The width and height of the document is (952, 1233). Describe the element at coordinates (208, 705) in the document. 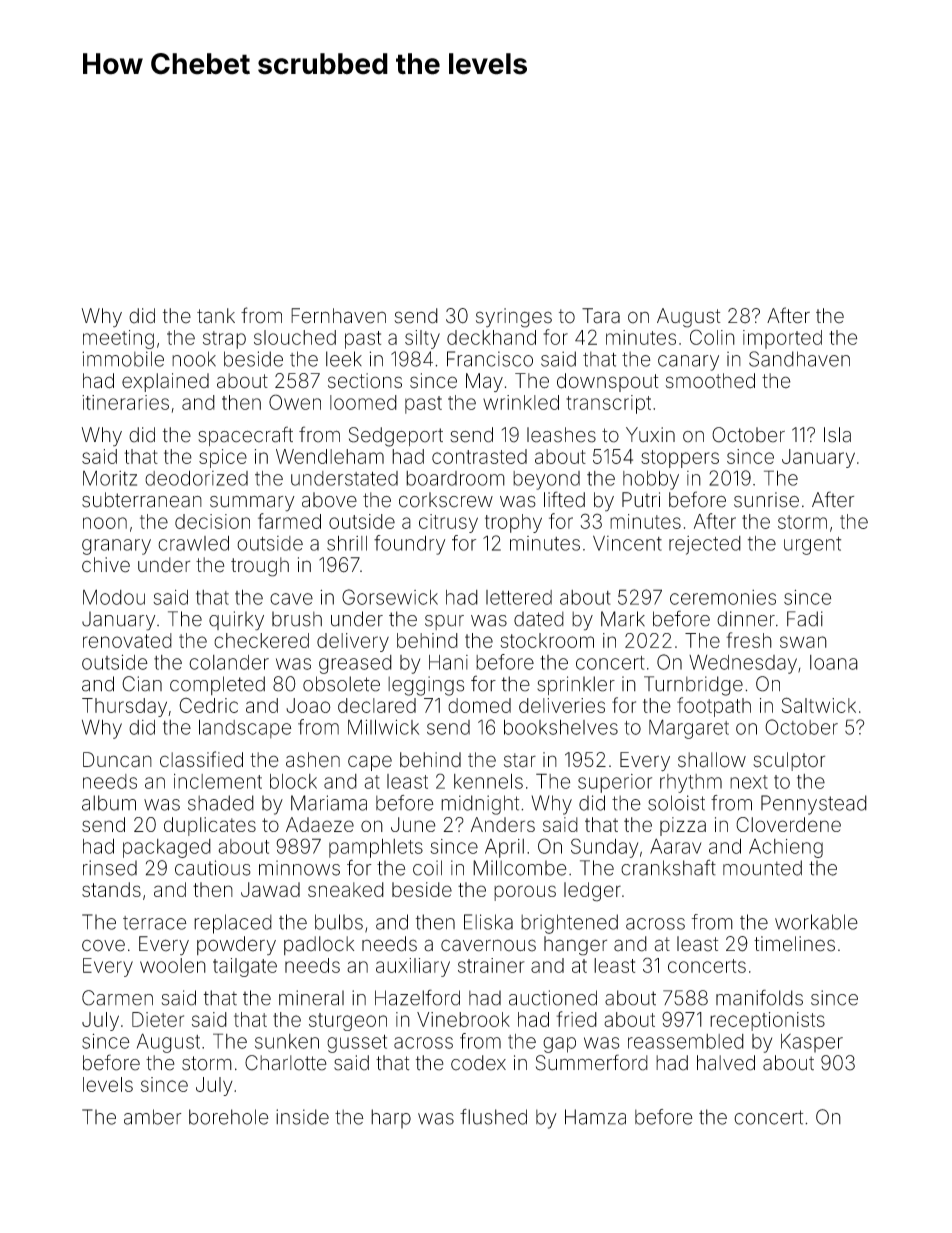

I see `Cedric` at that location.
